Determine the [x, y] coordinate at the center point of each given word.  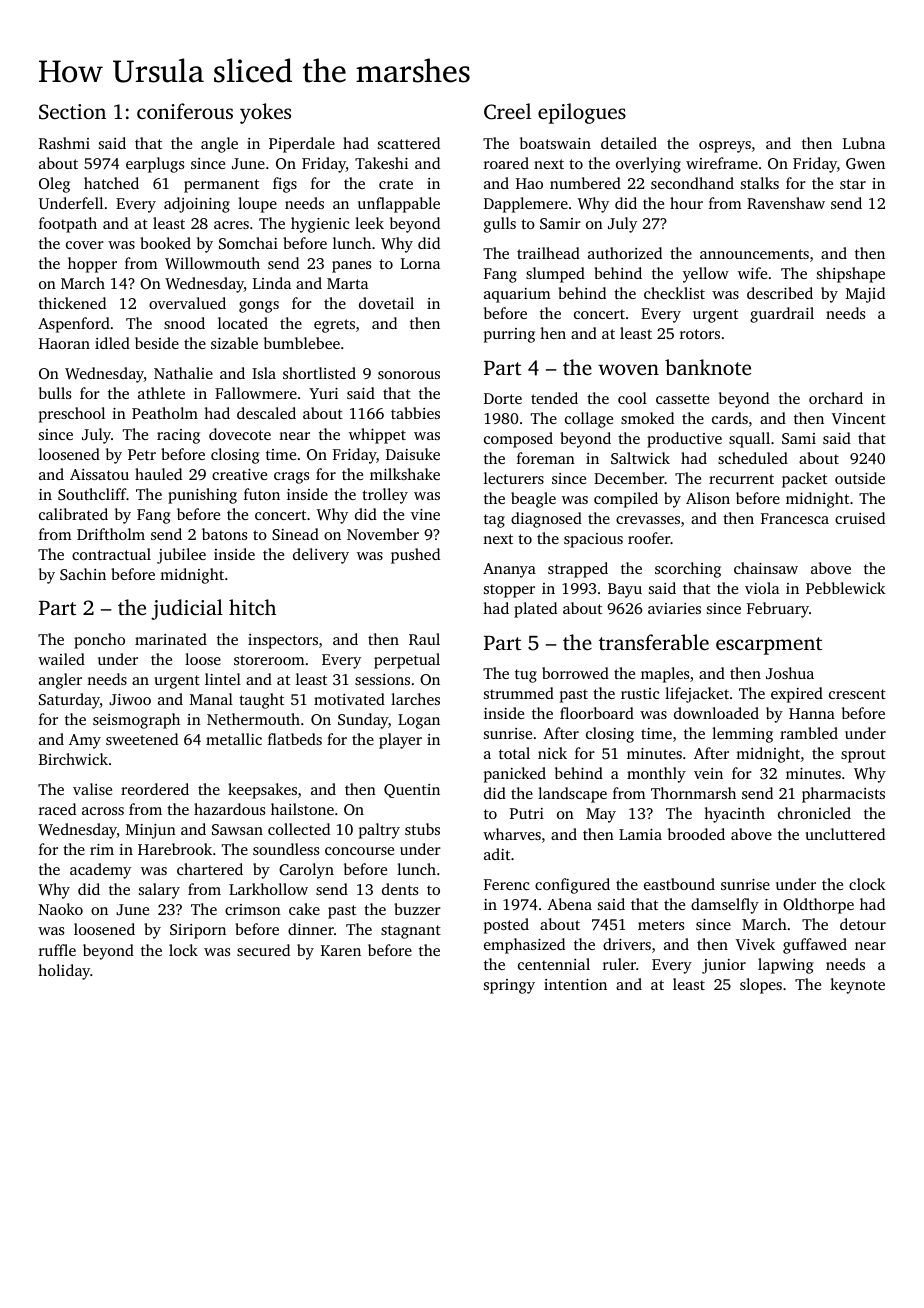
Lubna [864, 143]
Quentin [412, 791]
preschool [72, 415]
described [780, 293]
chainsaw [766, 568]
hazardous [229, 809]
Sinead [295, 534]
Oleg [54, 185]
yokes [265, 113]
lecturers [514, 478]
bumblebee [302, 343]
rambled [809, 733]
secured [263, 950]
